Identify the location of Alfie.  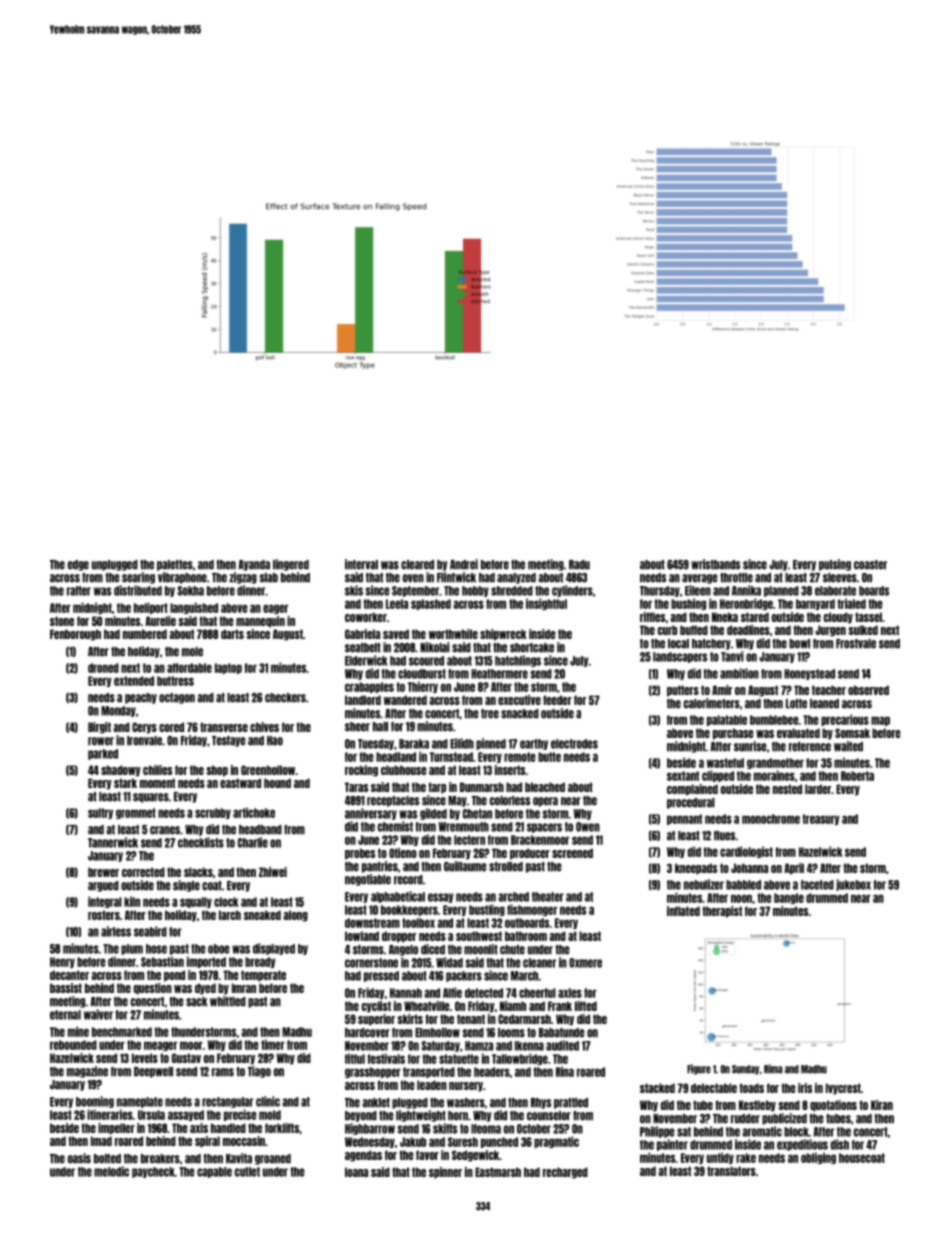
(452, 992).
